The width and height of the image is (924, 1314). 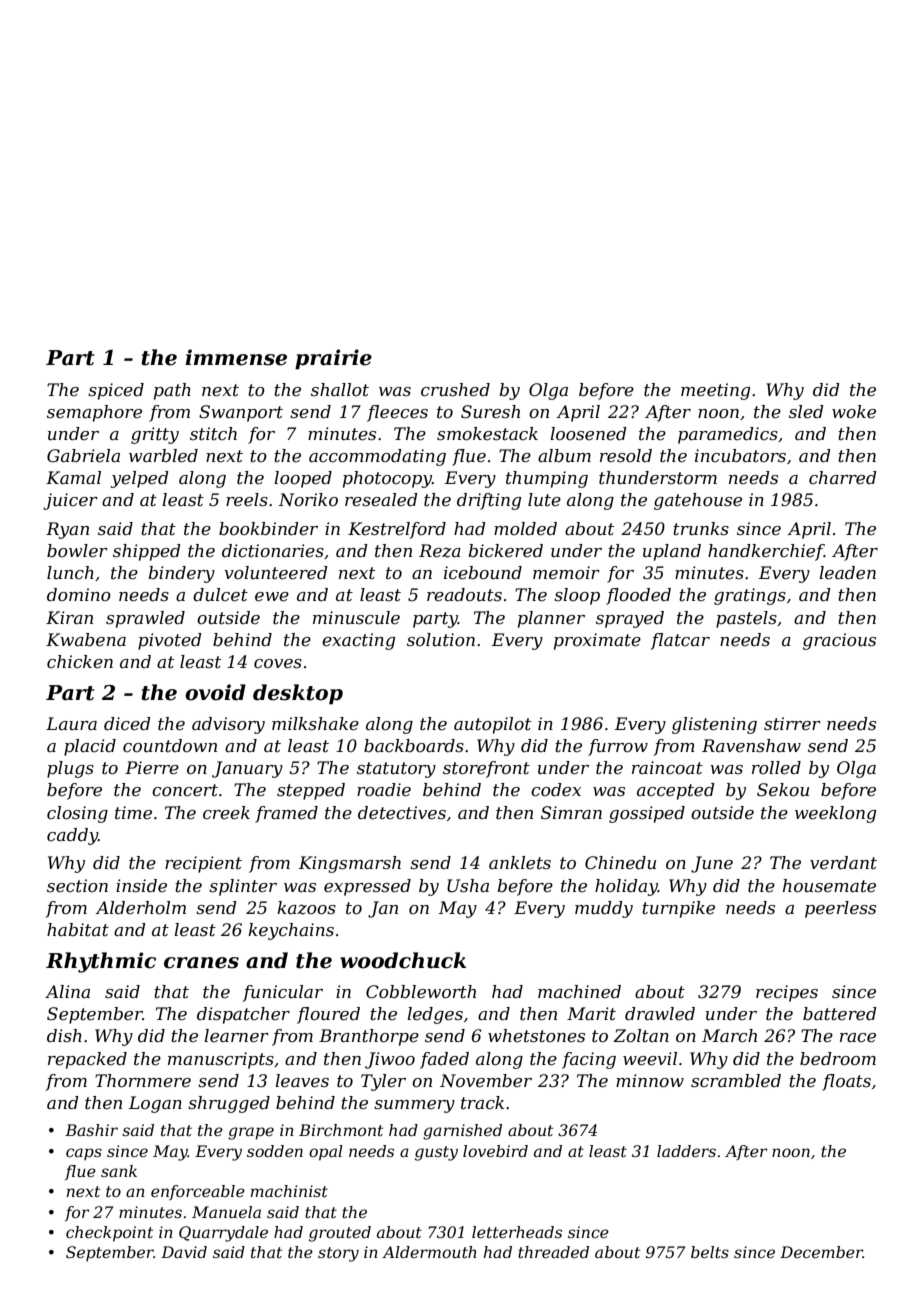 I want to click on minnow, so click(x=650, y=1080).
